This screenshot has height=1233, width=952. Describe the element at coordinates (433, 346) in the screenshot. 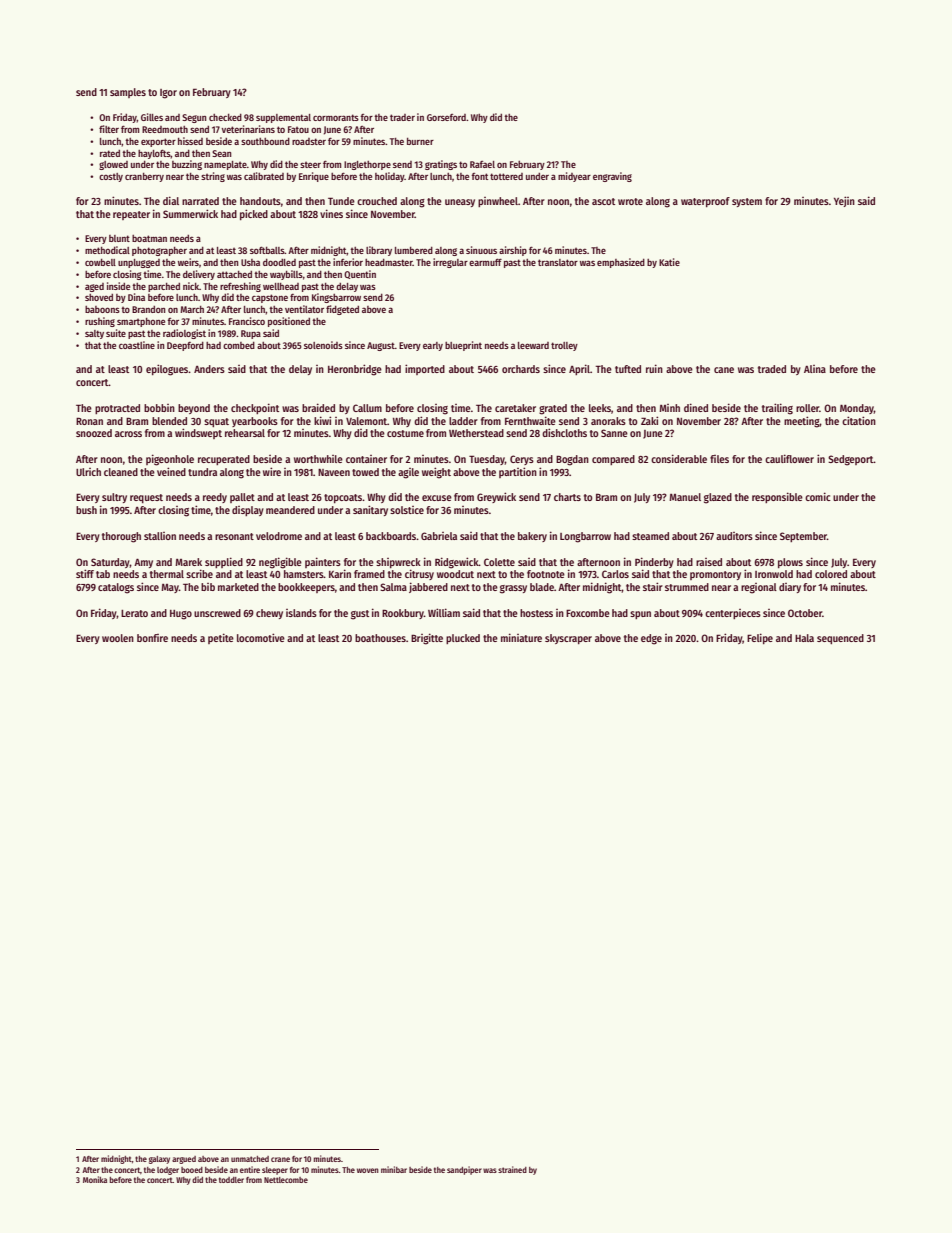

I see `early` at that location.
